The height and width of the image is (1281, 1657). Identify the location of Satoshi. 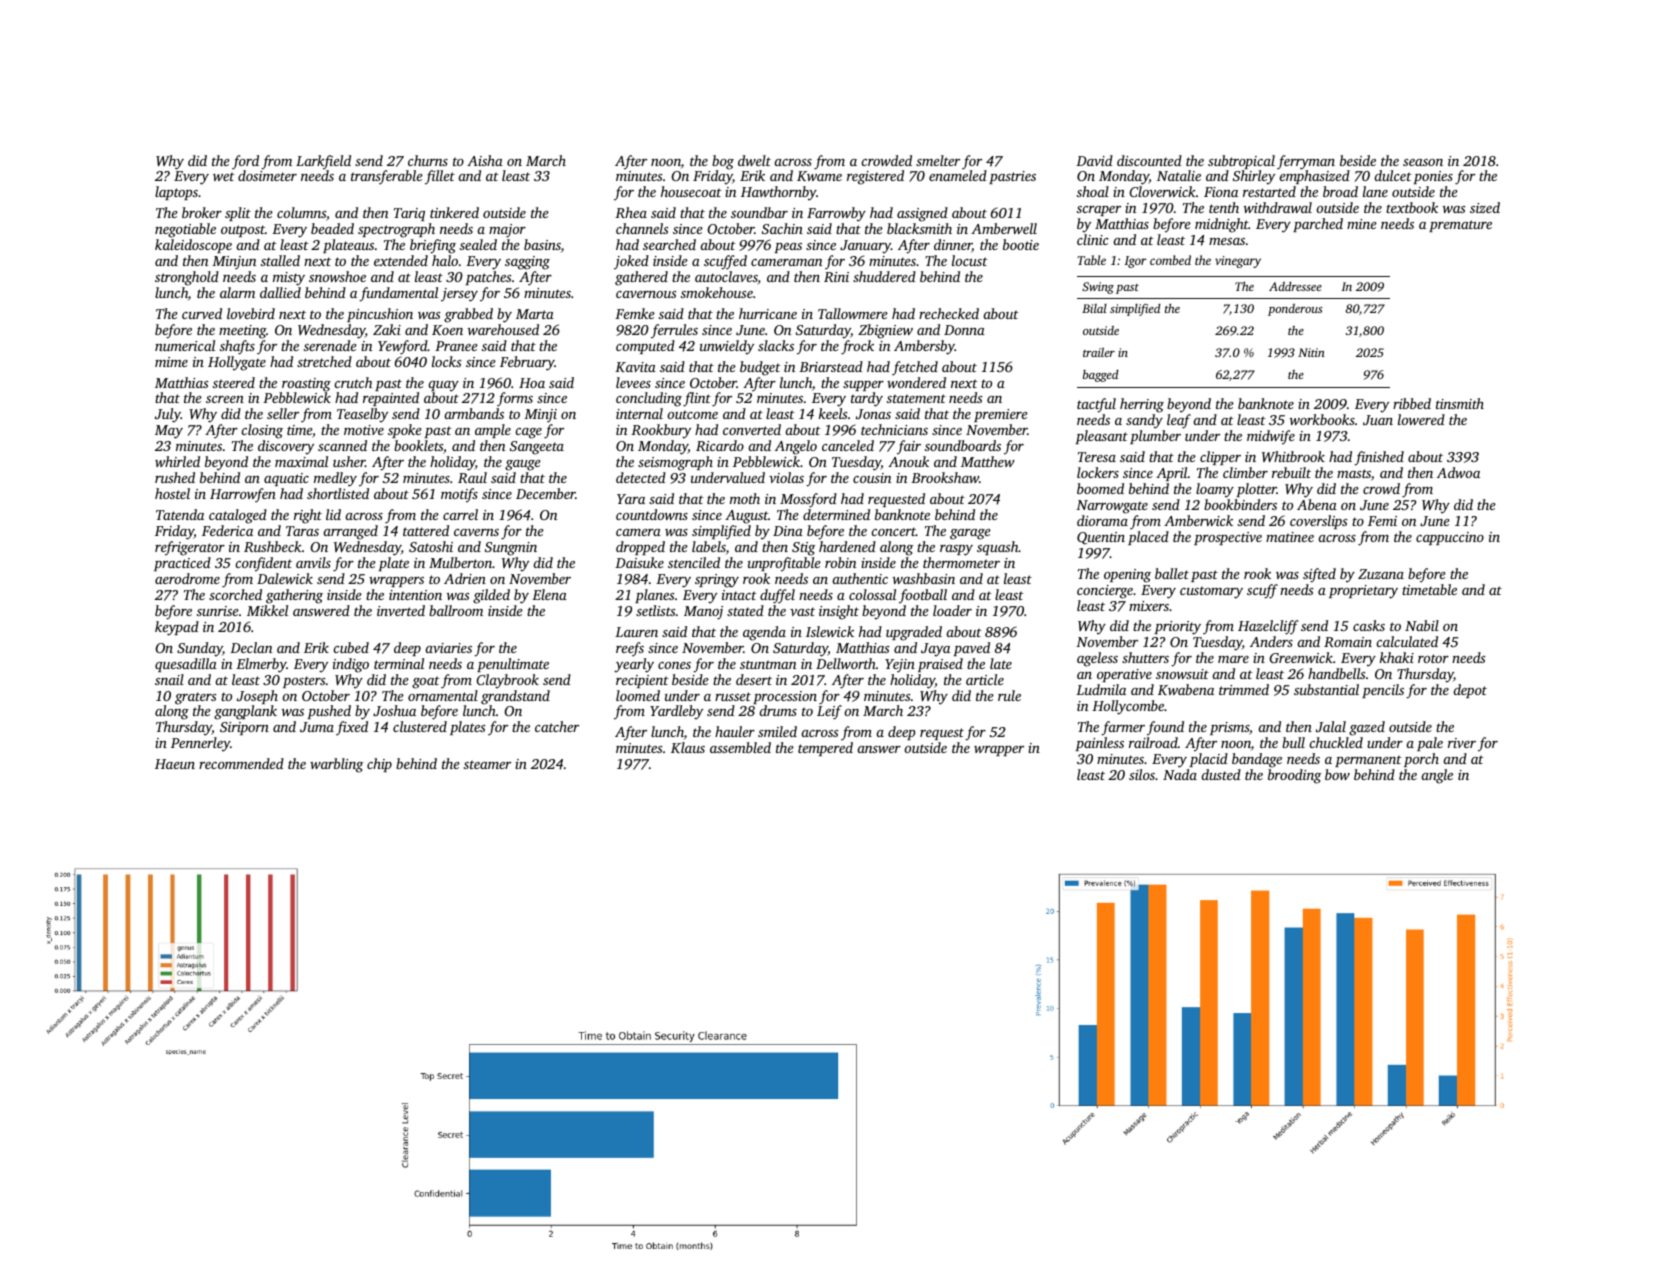
(431, 546).
